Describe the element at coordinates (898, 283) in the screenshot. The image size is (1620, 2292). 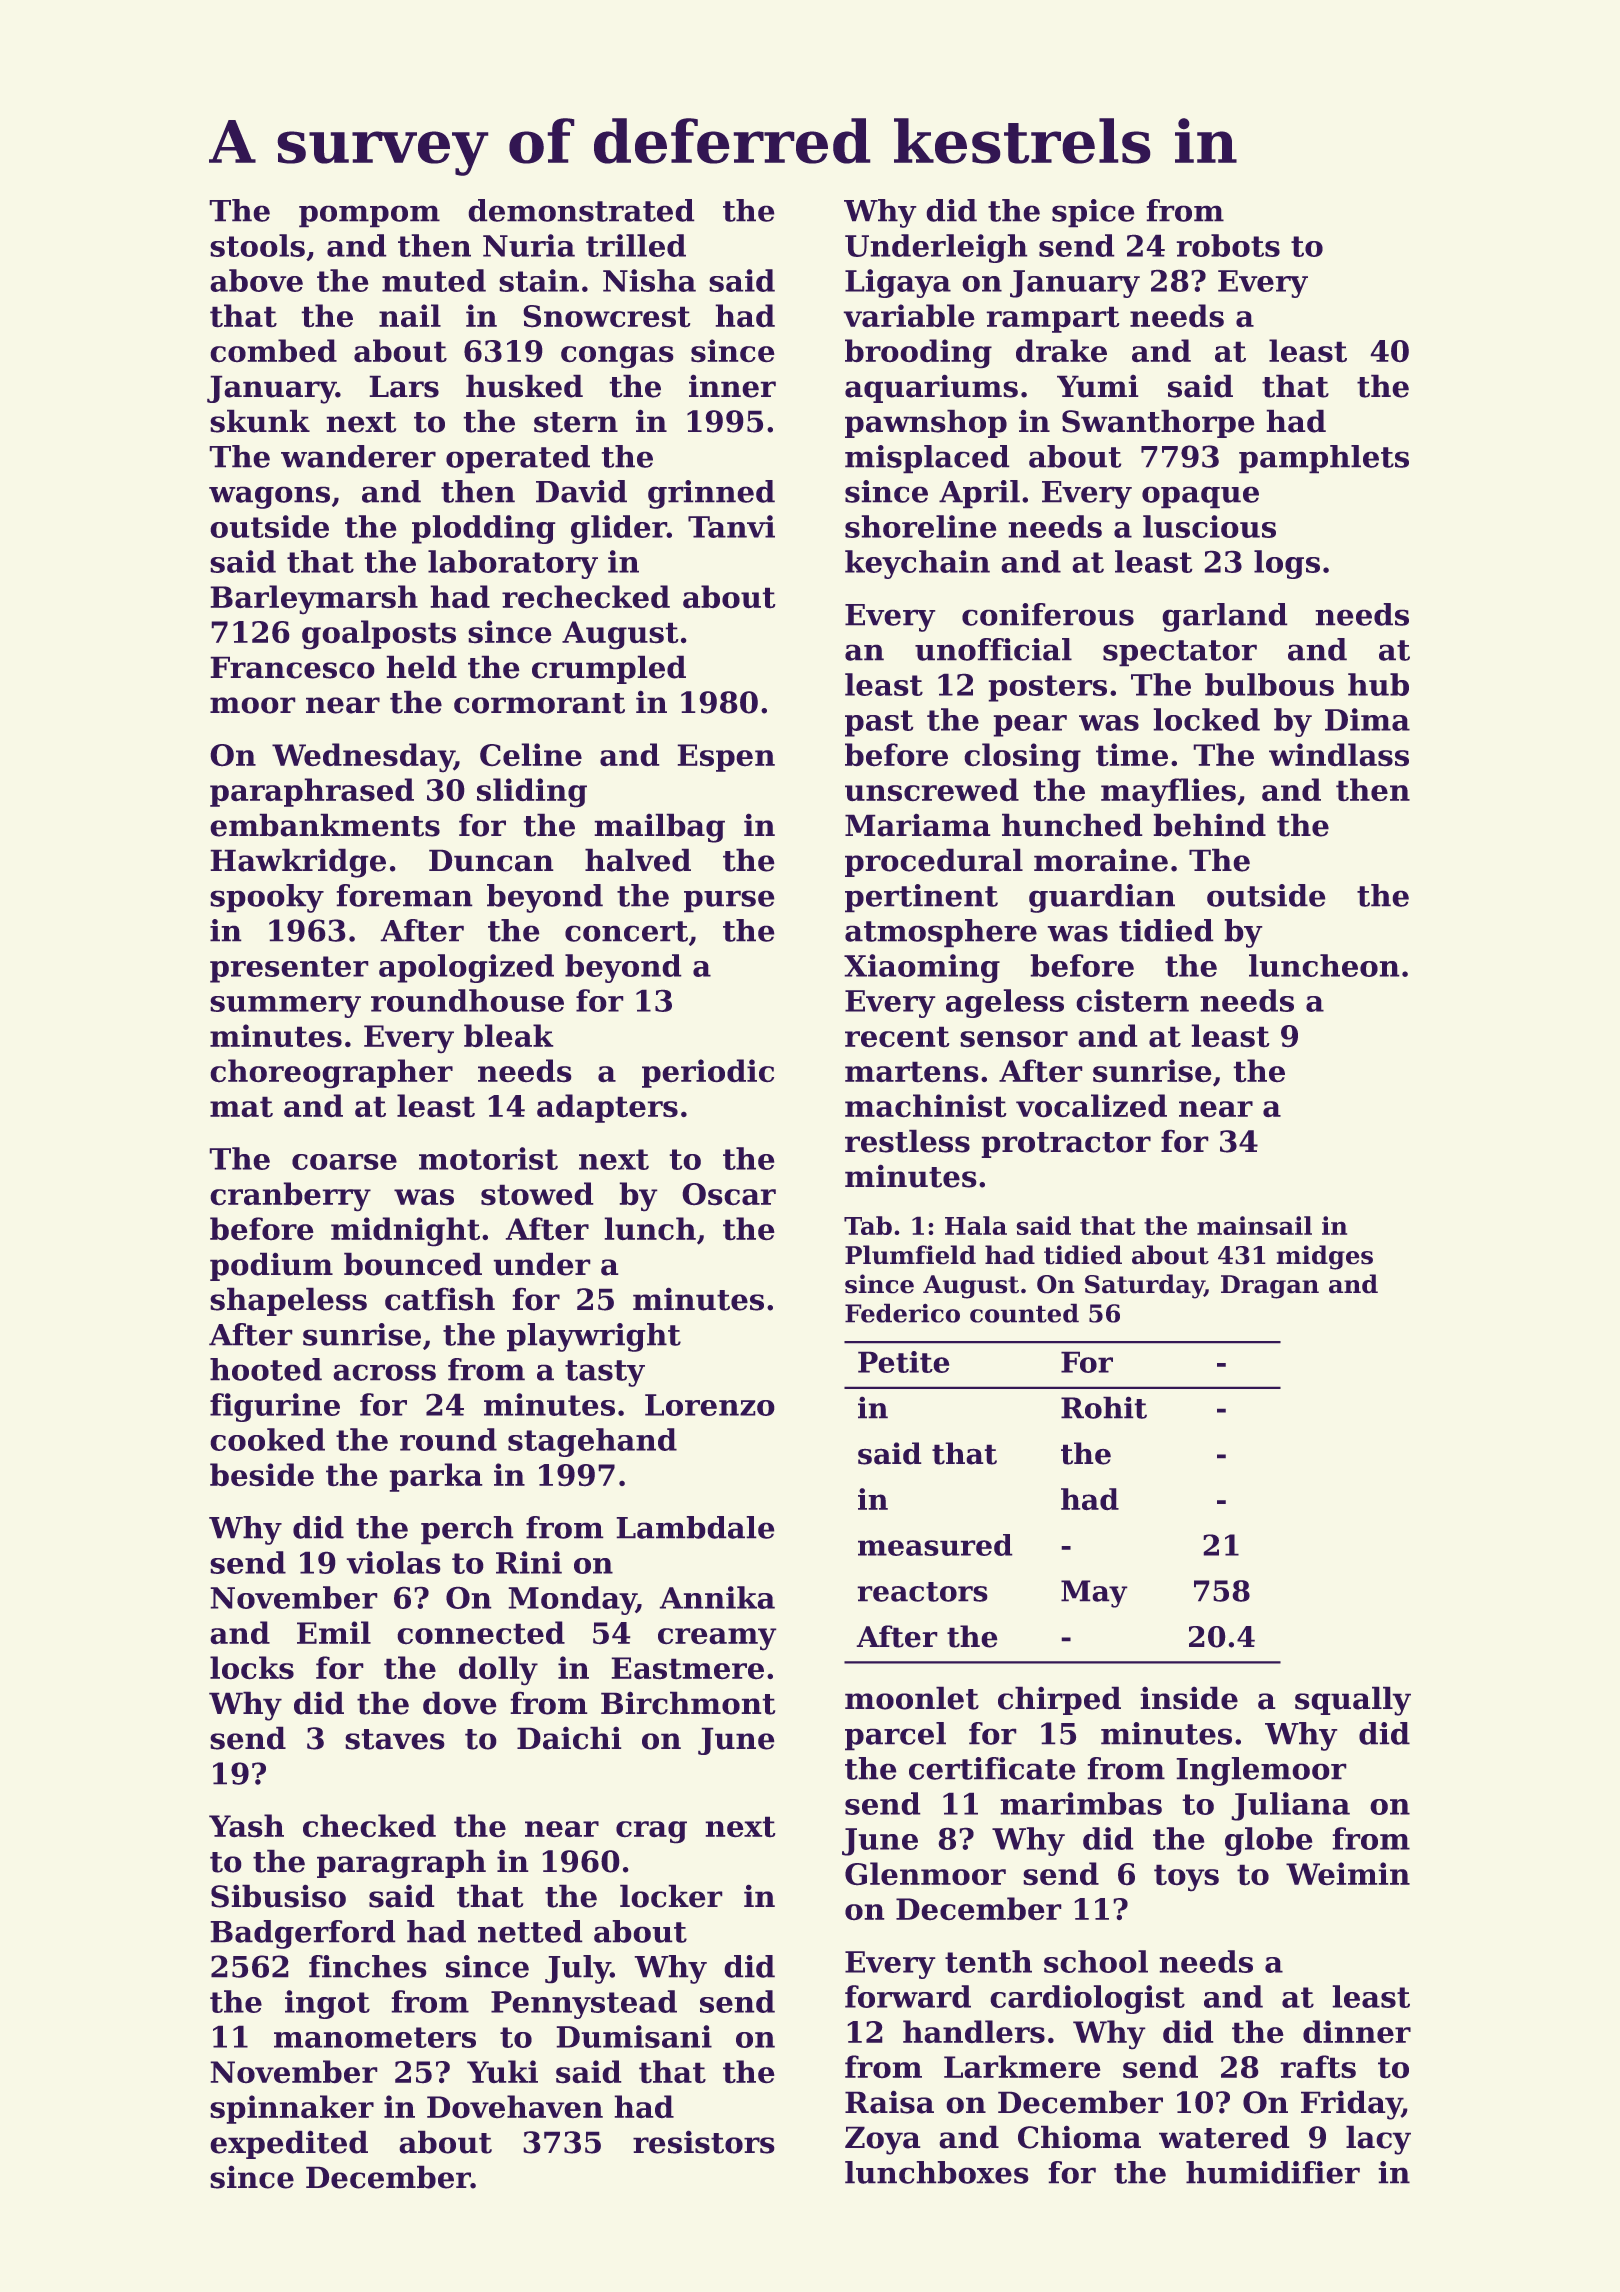
I see `Ligaya` at that location.
